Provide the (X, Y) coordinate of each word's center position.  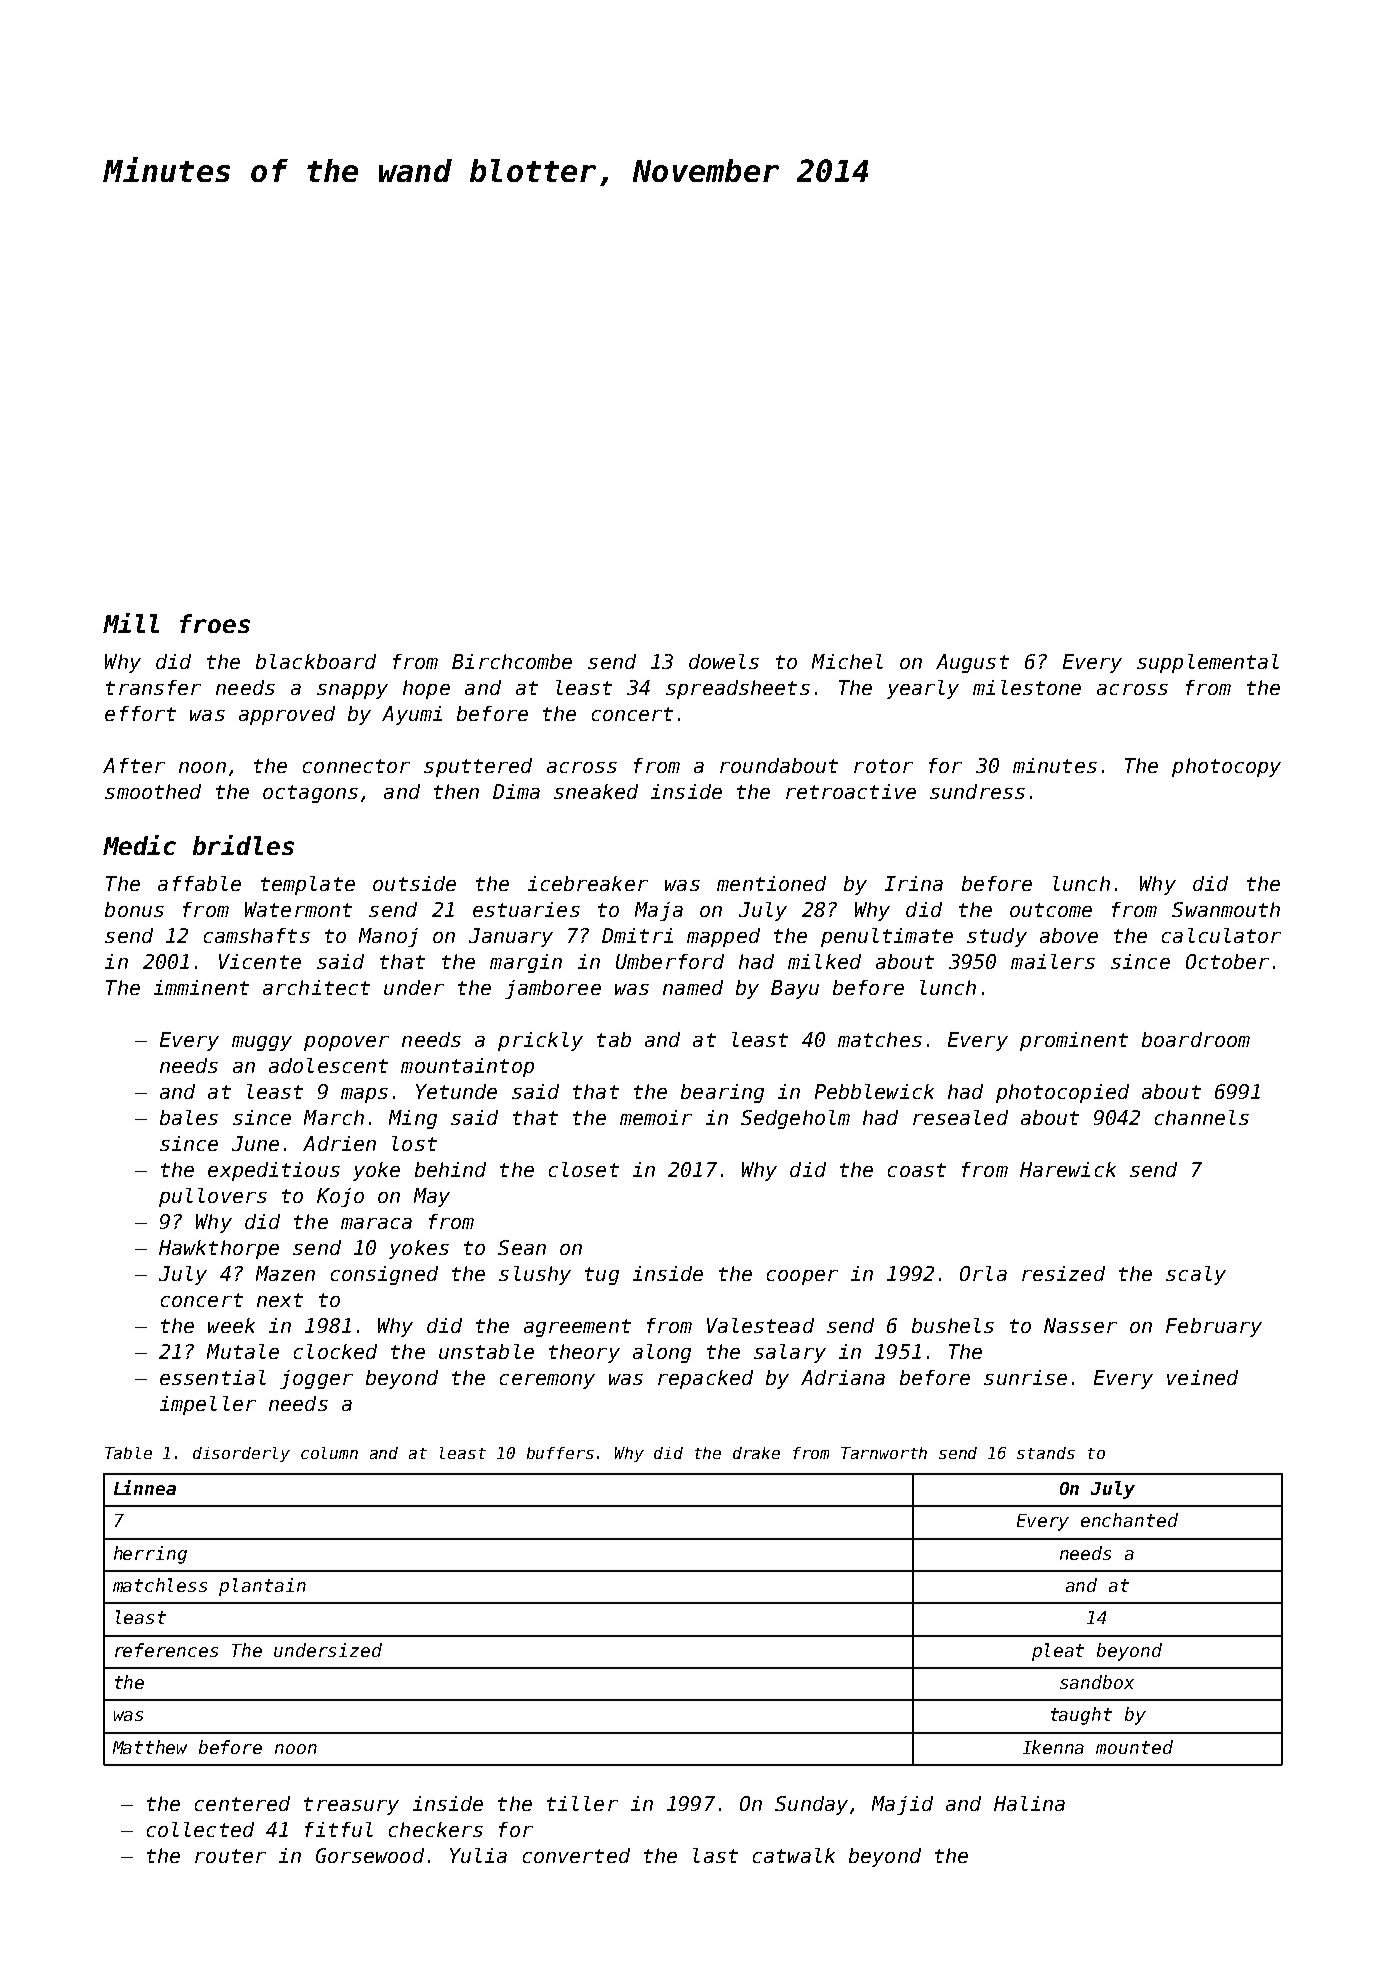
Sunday (811, 1805)
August (972, 663)
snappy (352, 691)
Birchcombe (512, 661)
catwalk (794, 1855)
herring (150, 1555)
